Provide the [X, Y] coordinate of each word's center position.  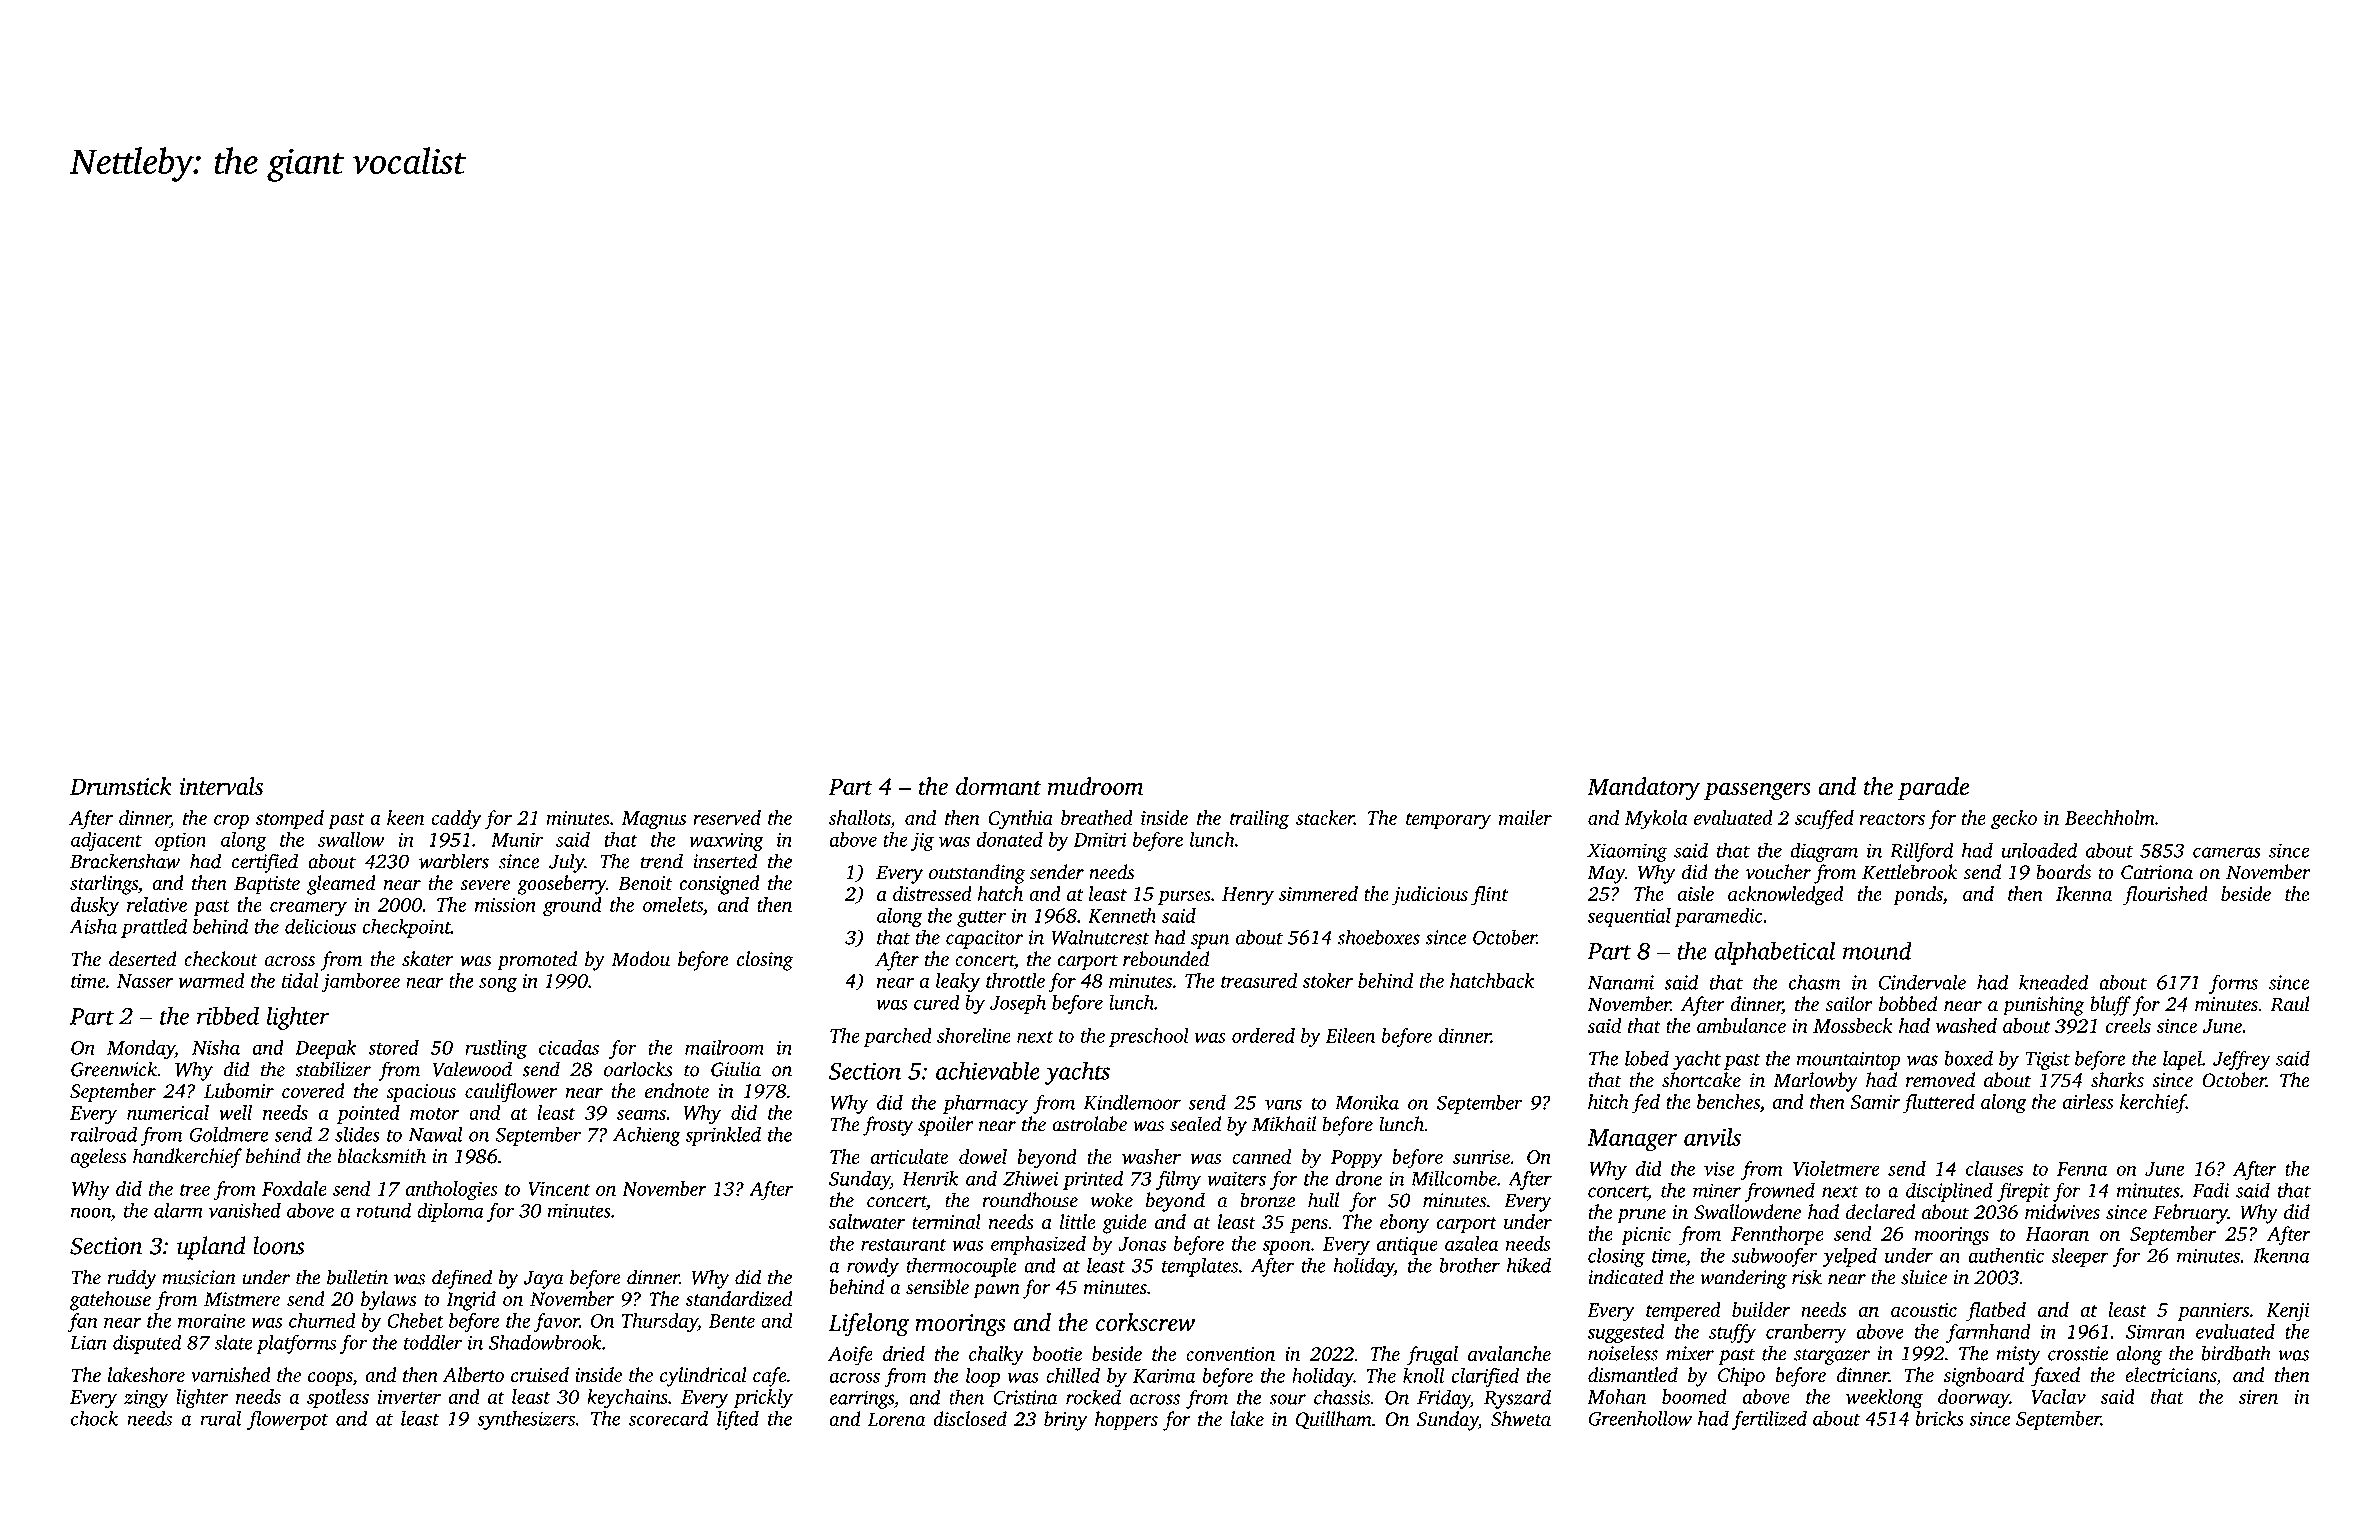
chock [94, 1418]
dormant [999, 786]
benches [1728, 1101]
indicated [1626, 1277]
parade [1933, 788]
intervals [221, 786]
